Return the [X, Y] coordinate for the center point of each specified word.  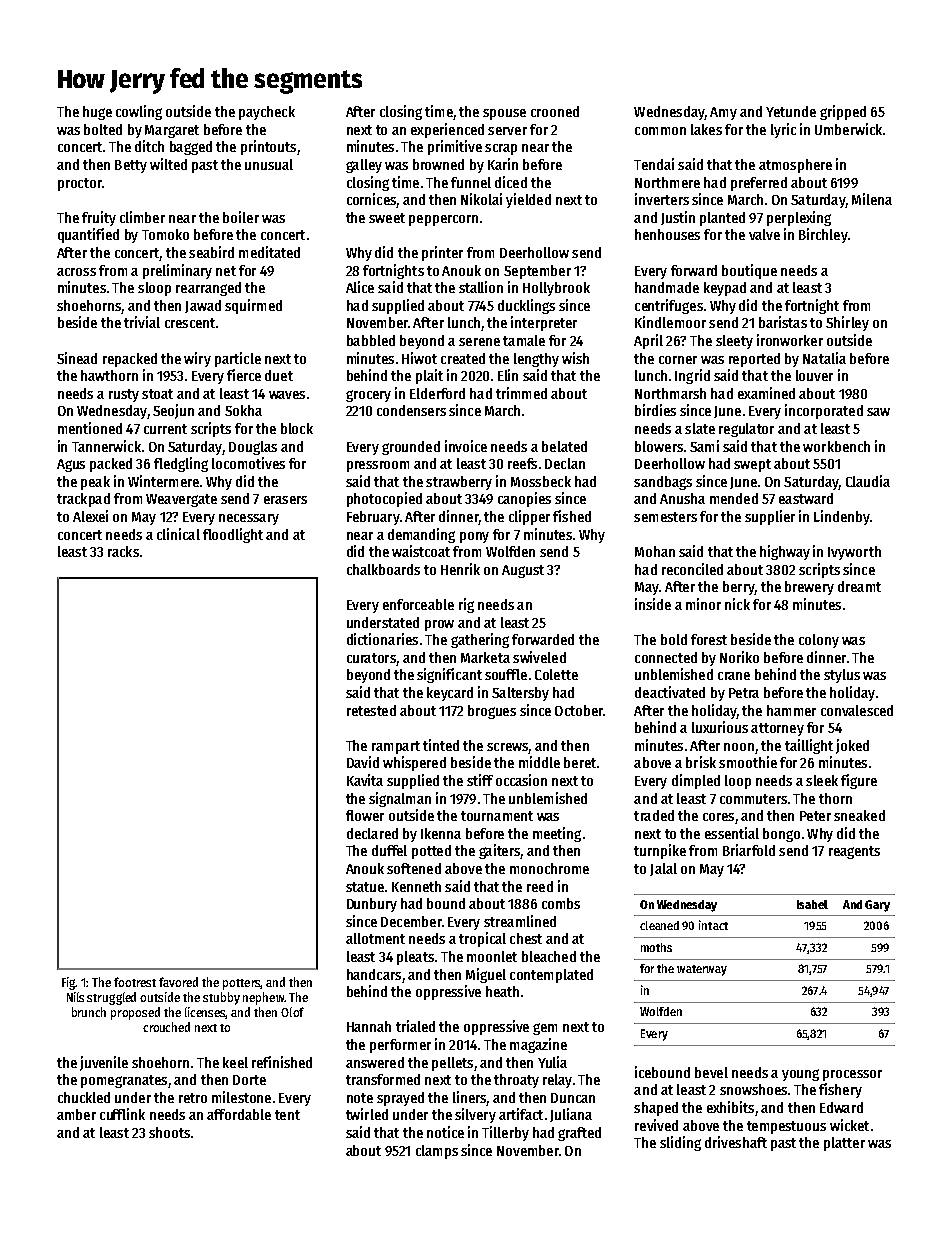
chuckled [84, 1097]
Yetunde [791, 111]
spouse [504, 114]
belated [564, 446]
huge [97, 113]
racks [123, 551]
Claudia [868, 481]
